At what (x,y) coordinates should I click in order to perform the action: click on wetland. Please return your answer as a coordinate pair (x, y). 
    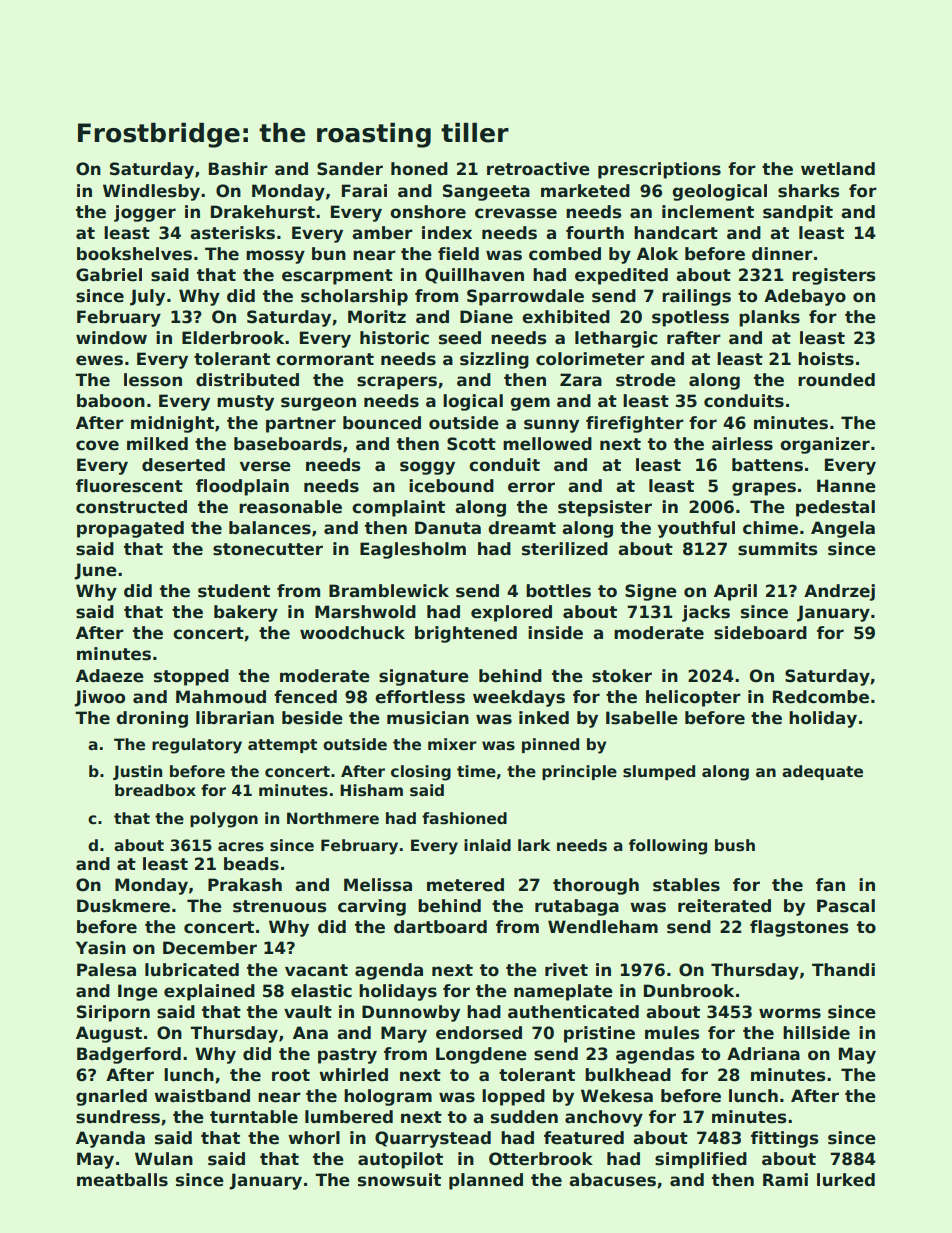
    Looking at the image, I should click on (838, 169).
